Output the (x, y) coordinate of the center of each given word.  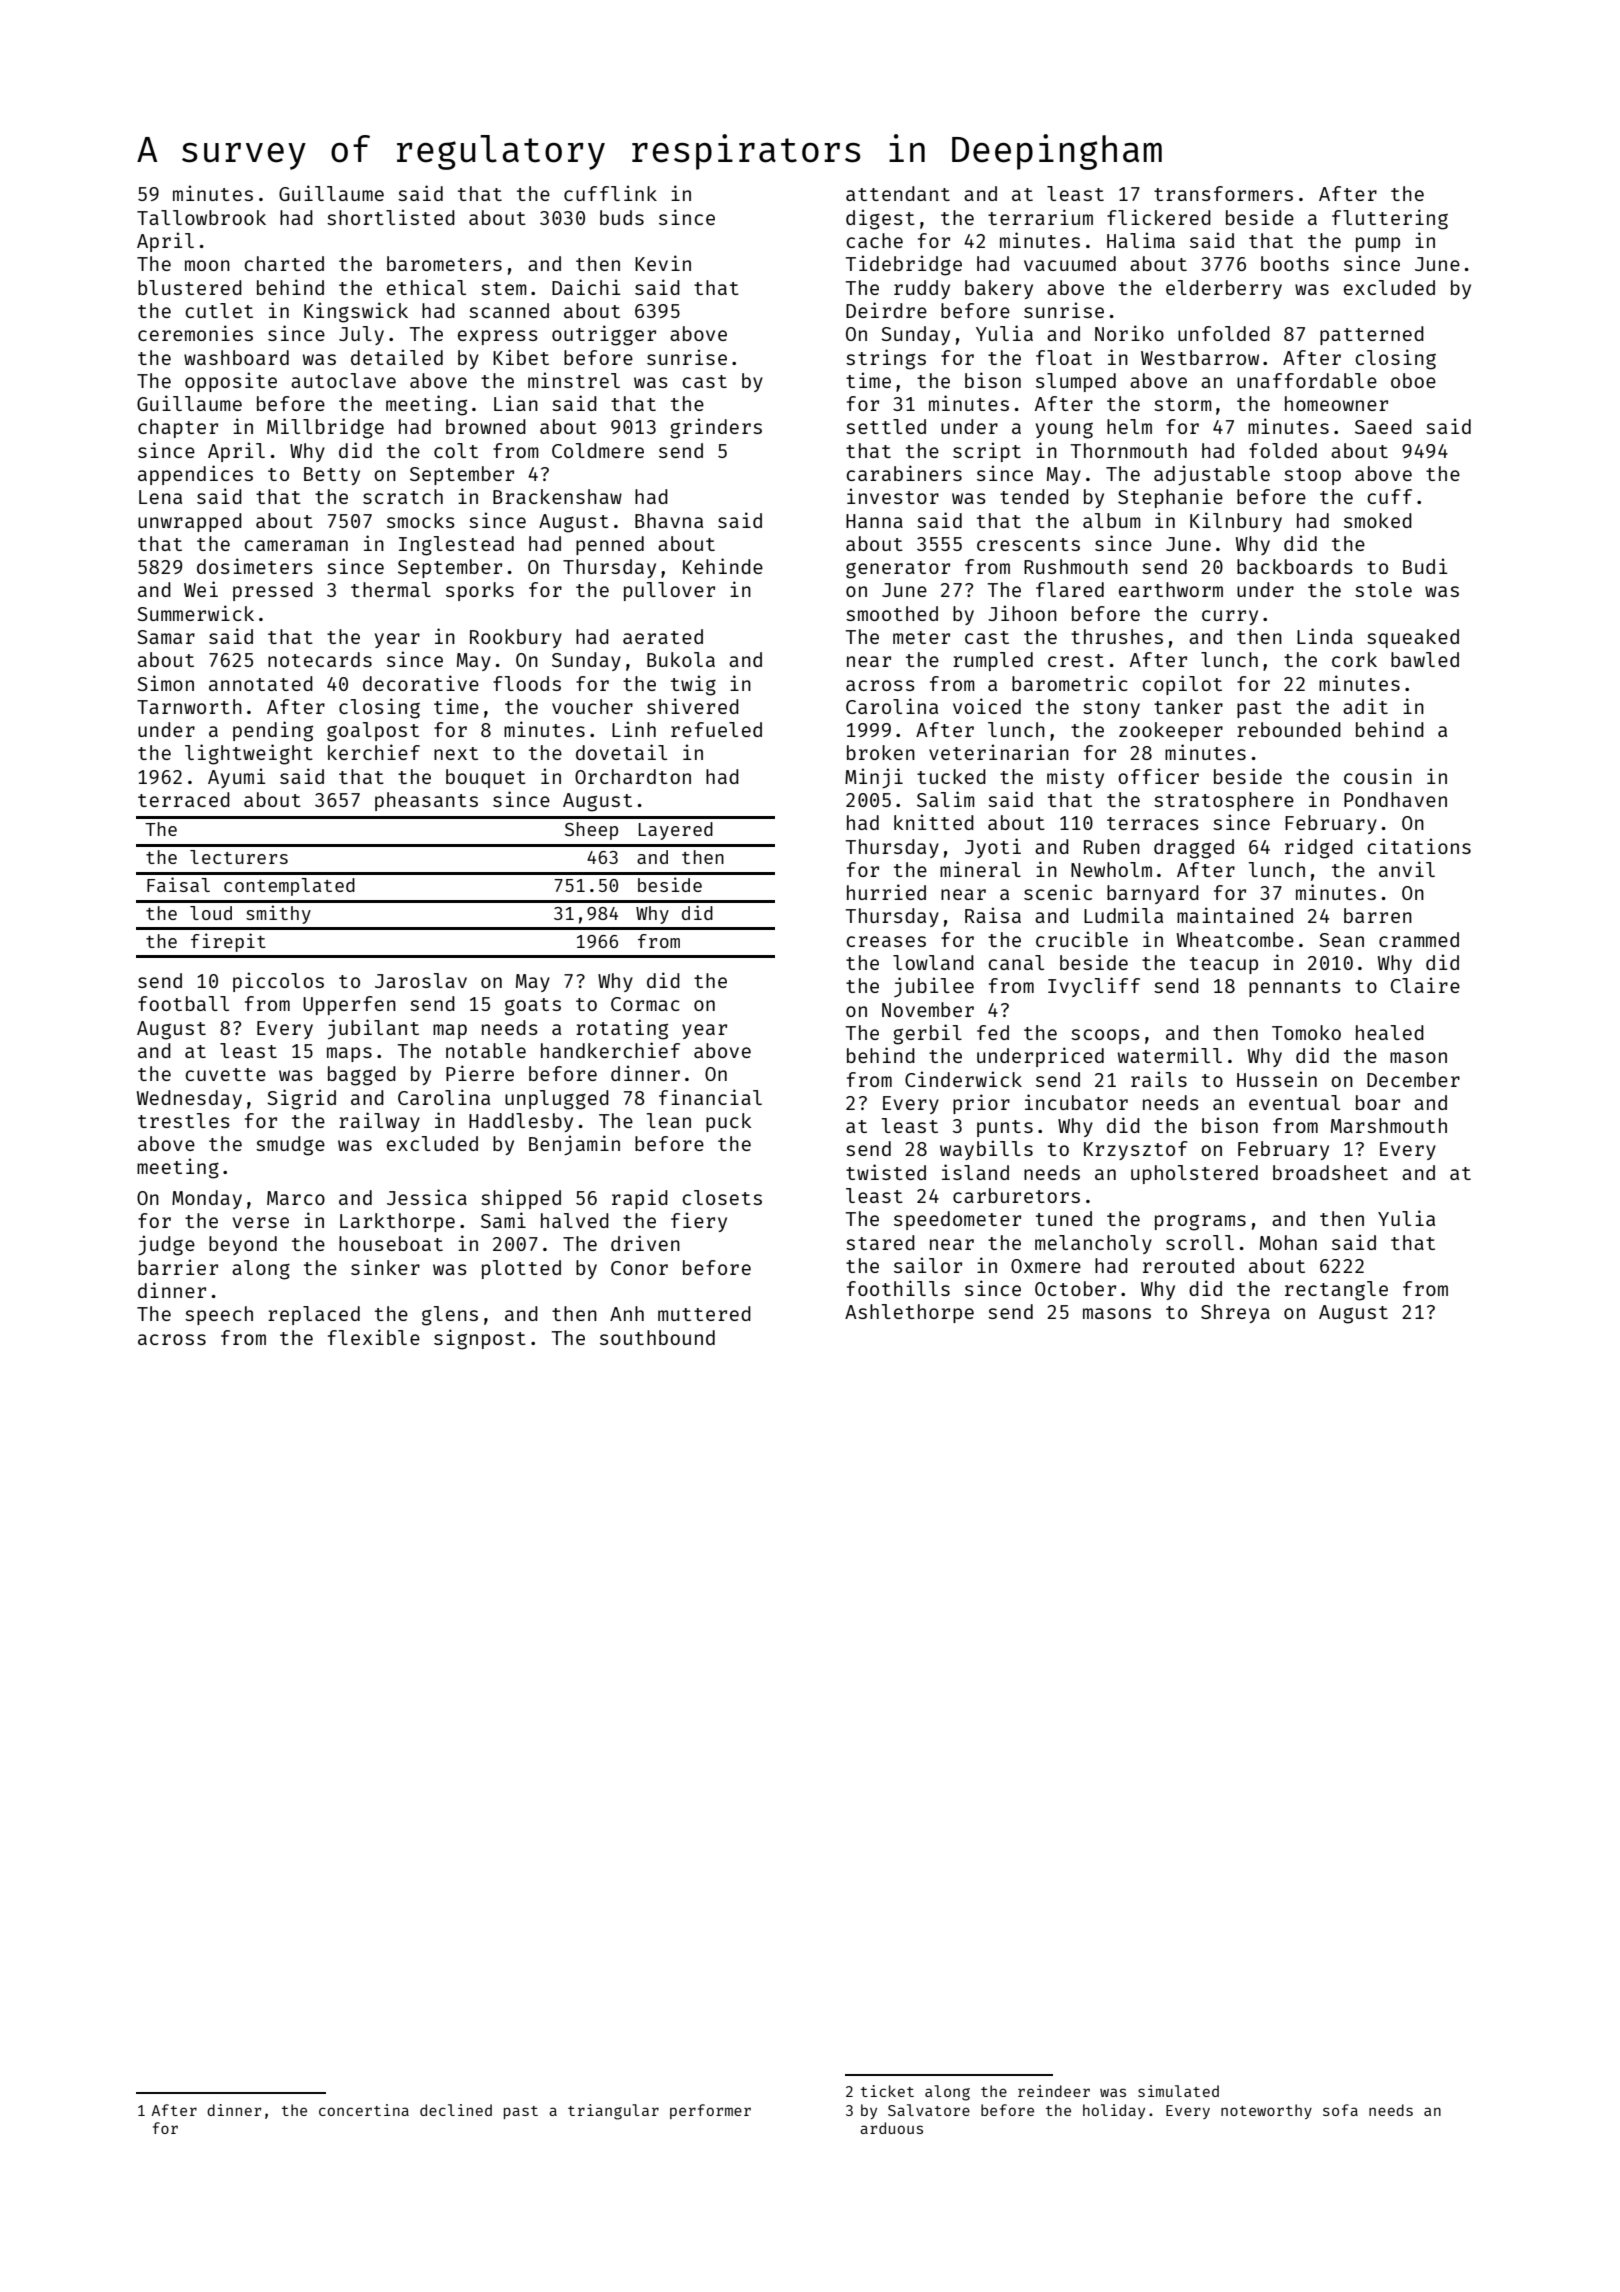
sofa (1340, 2110)
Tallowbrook (201, 217)
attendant (898, 193)
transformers (1223, 193)
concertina (364, 2110)
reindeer (1054, 2091)
